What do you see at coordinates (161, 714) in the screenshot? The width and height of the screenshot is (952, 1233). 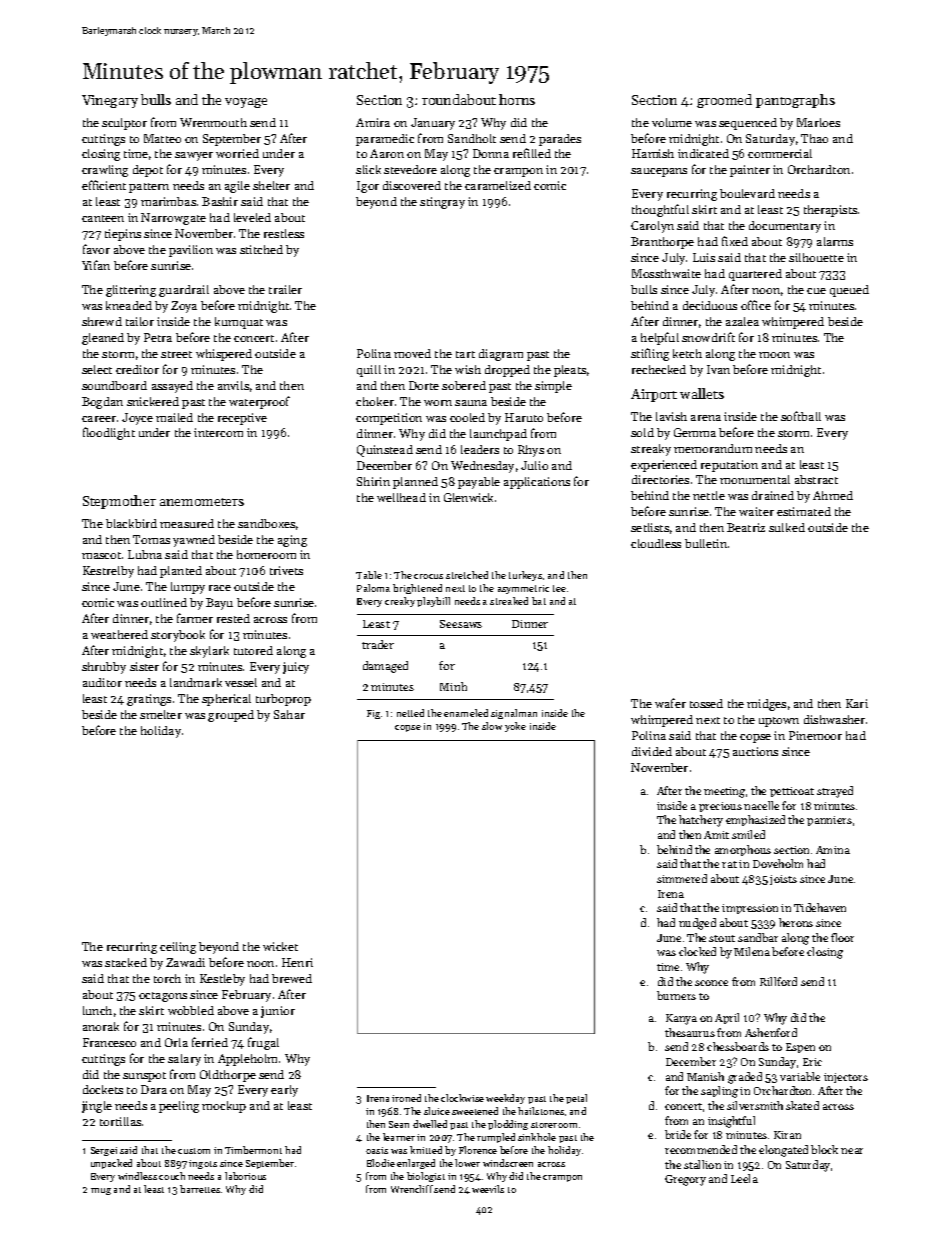 I see `smelter` at bounding box center [161, 714].
